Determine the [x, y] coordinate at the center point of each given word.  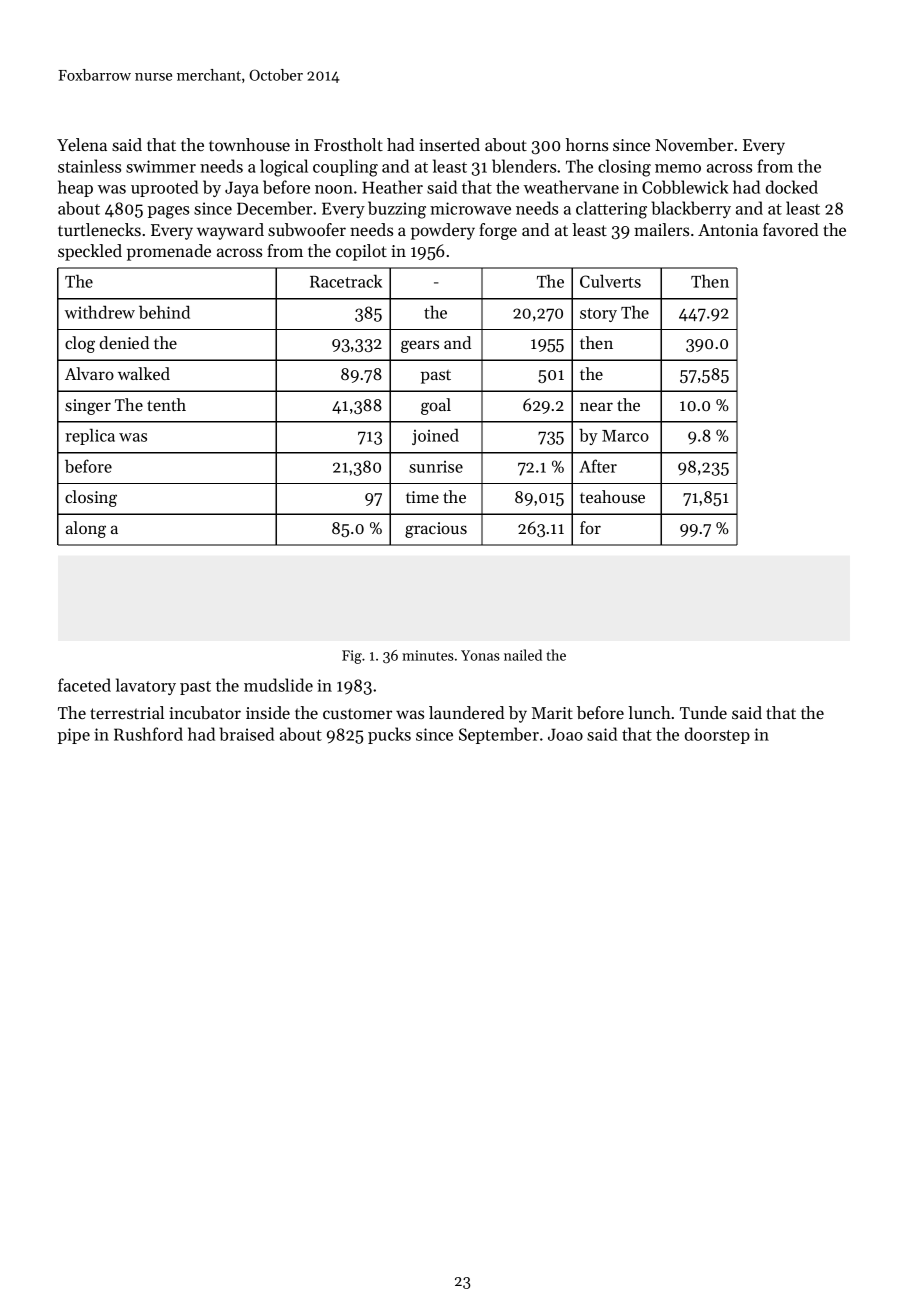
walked [144, 373]
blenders [524, 166]
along [86, 529]
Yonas [480, 655]
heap [75, 188]
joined [435, 437]
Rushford [148, 734]
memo [678, 168]
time [422, 497]
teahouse [612, 496]
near [596, 406]
